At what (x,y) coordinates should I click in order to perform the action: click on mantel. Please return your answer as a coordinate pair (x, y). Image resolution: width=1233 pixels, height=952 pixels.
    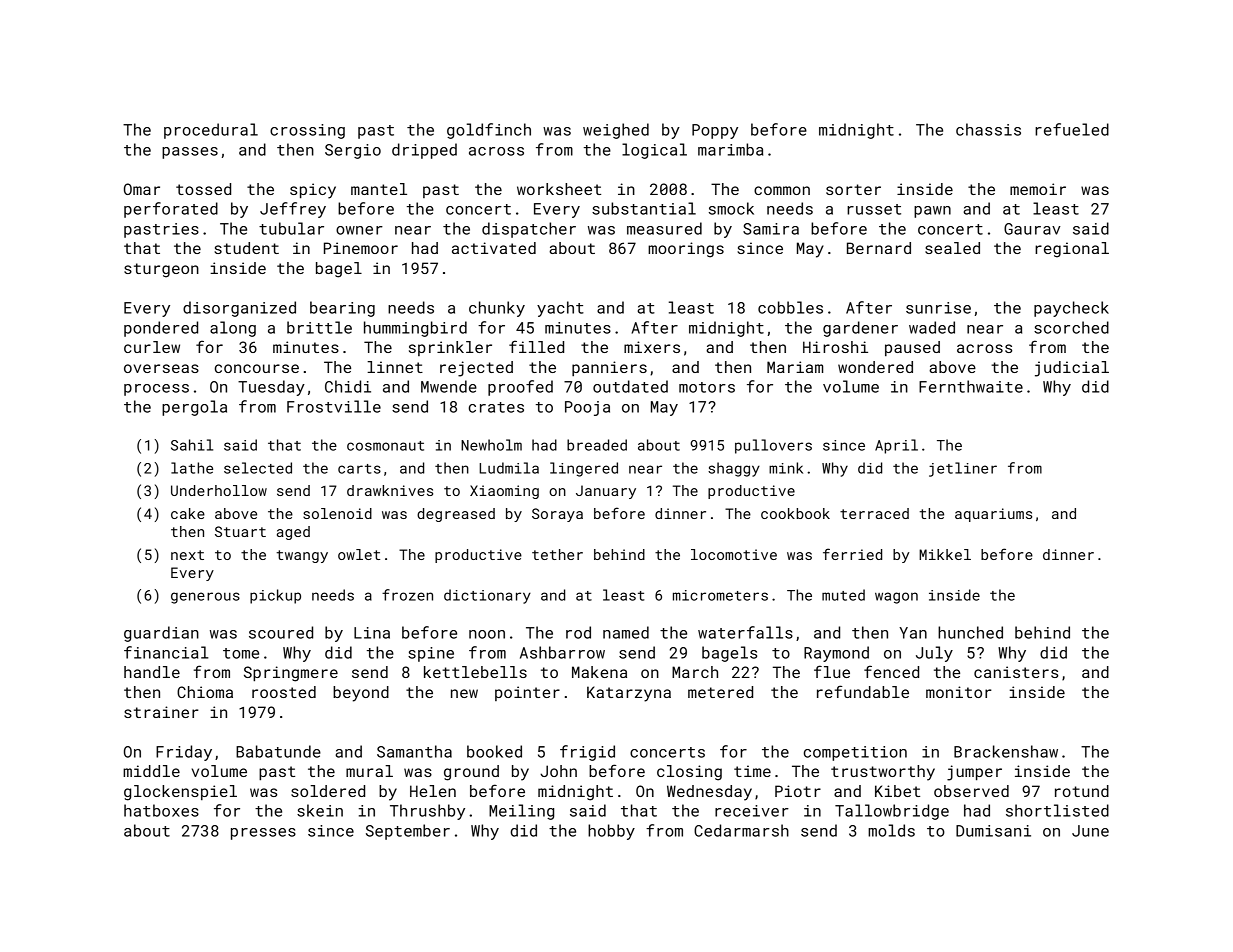
    Looking at the image, I should click on (379, 189).
